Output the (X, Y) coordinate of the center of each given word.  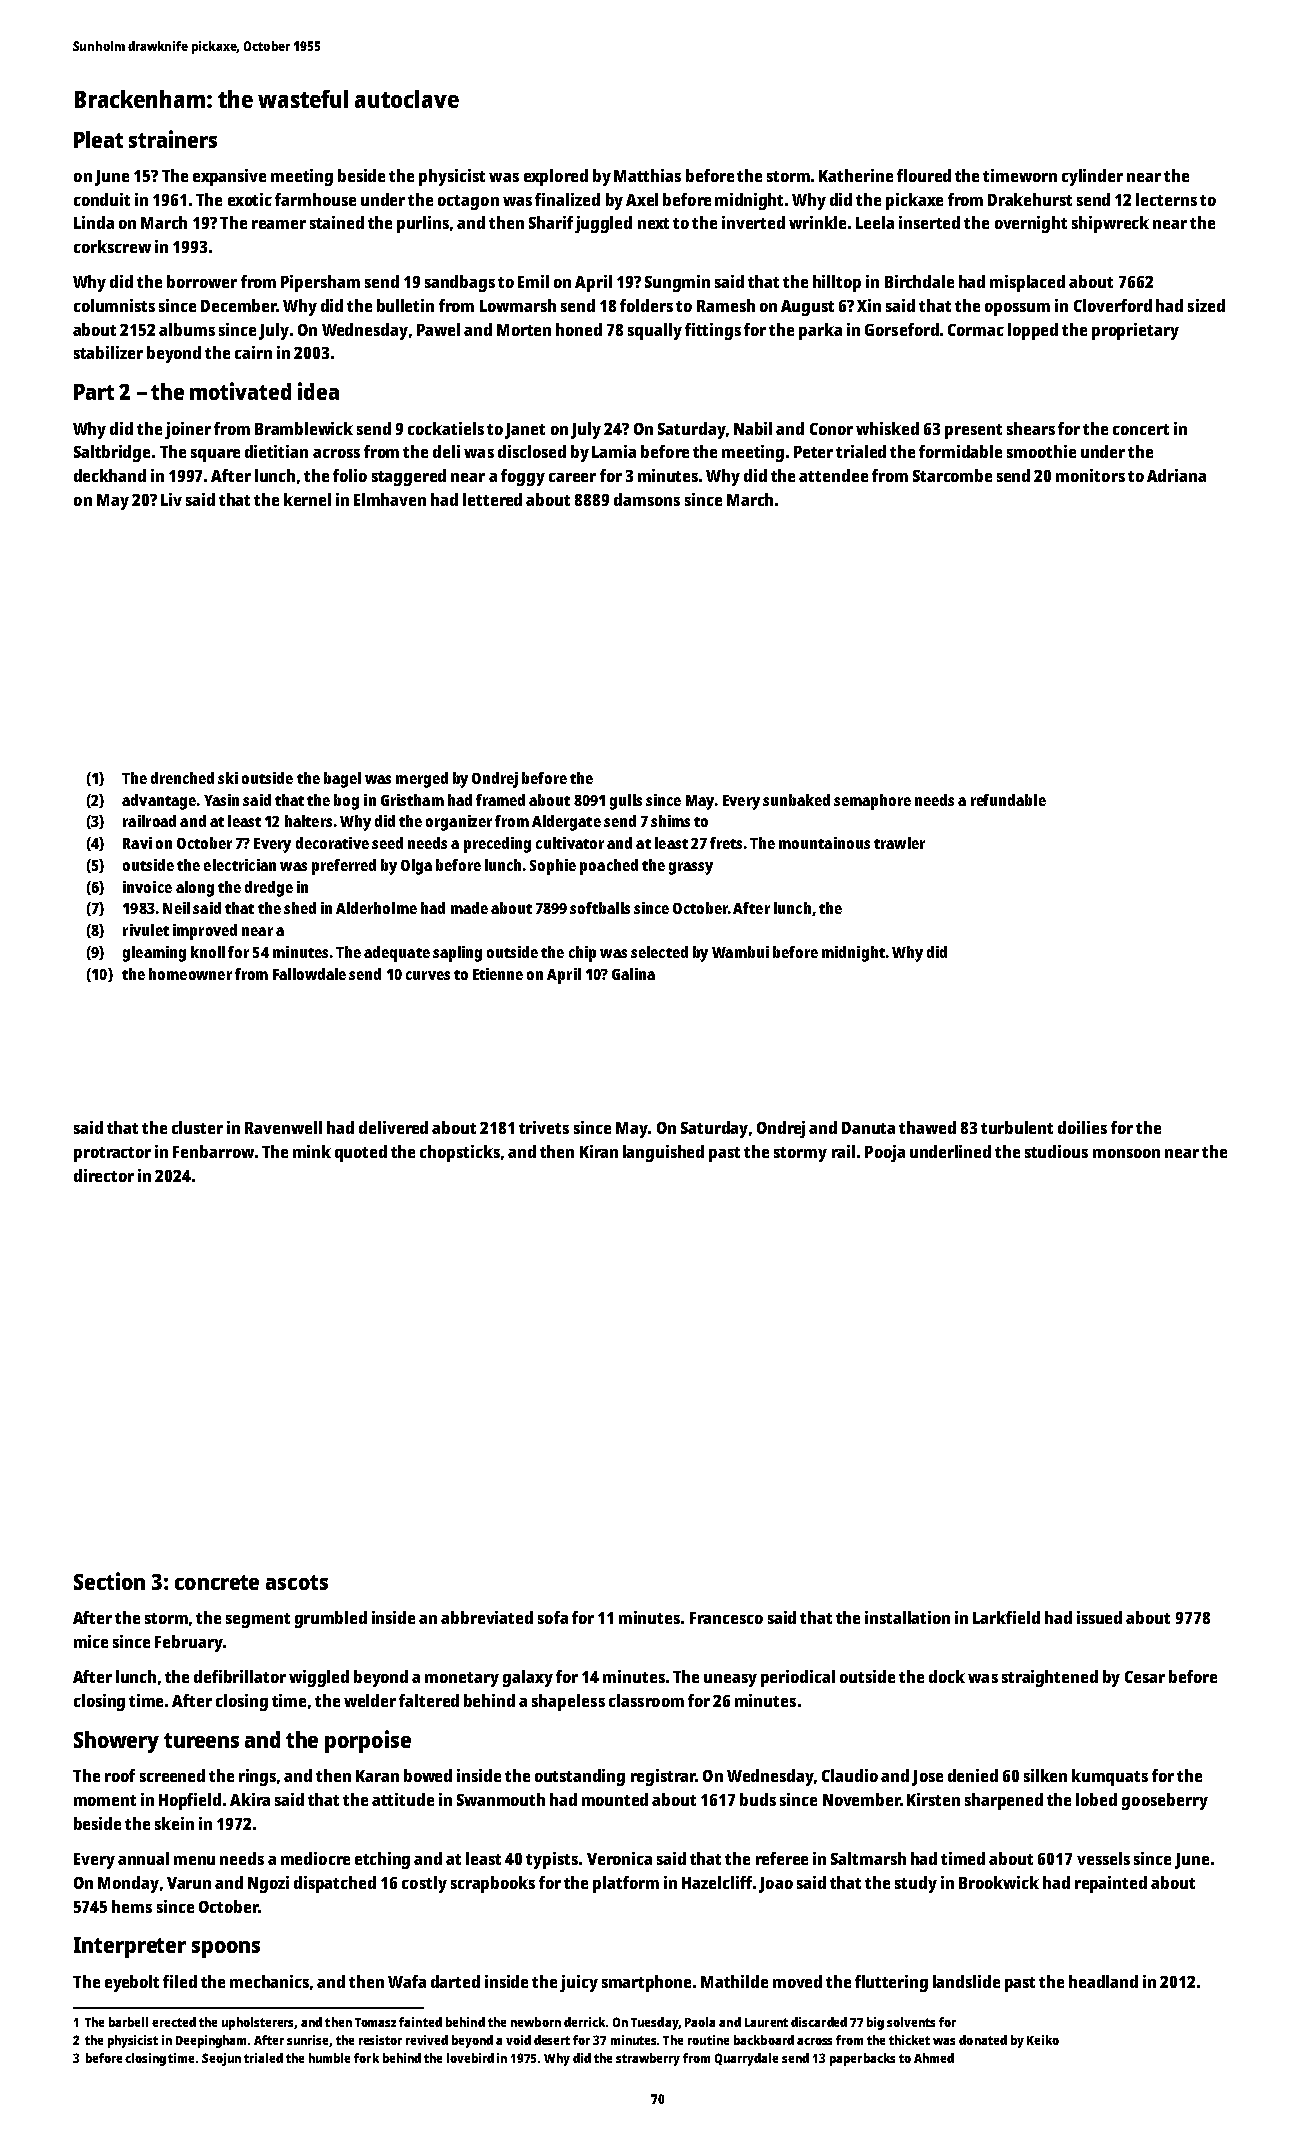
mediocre (315, 1858)
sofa (553, 1617)
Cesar (1145, 1677)
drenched (182, 778)
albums (187, 329)
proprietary (1135, 331)
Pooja (885, 1153)
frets (726, 843)
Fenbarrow (213, 1151)
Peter (813, 452)
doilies (1082, 1127)
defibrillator (240, 1676)
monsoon (1126, 1153)
